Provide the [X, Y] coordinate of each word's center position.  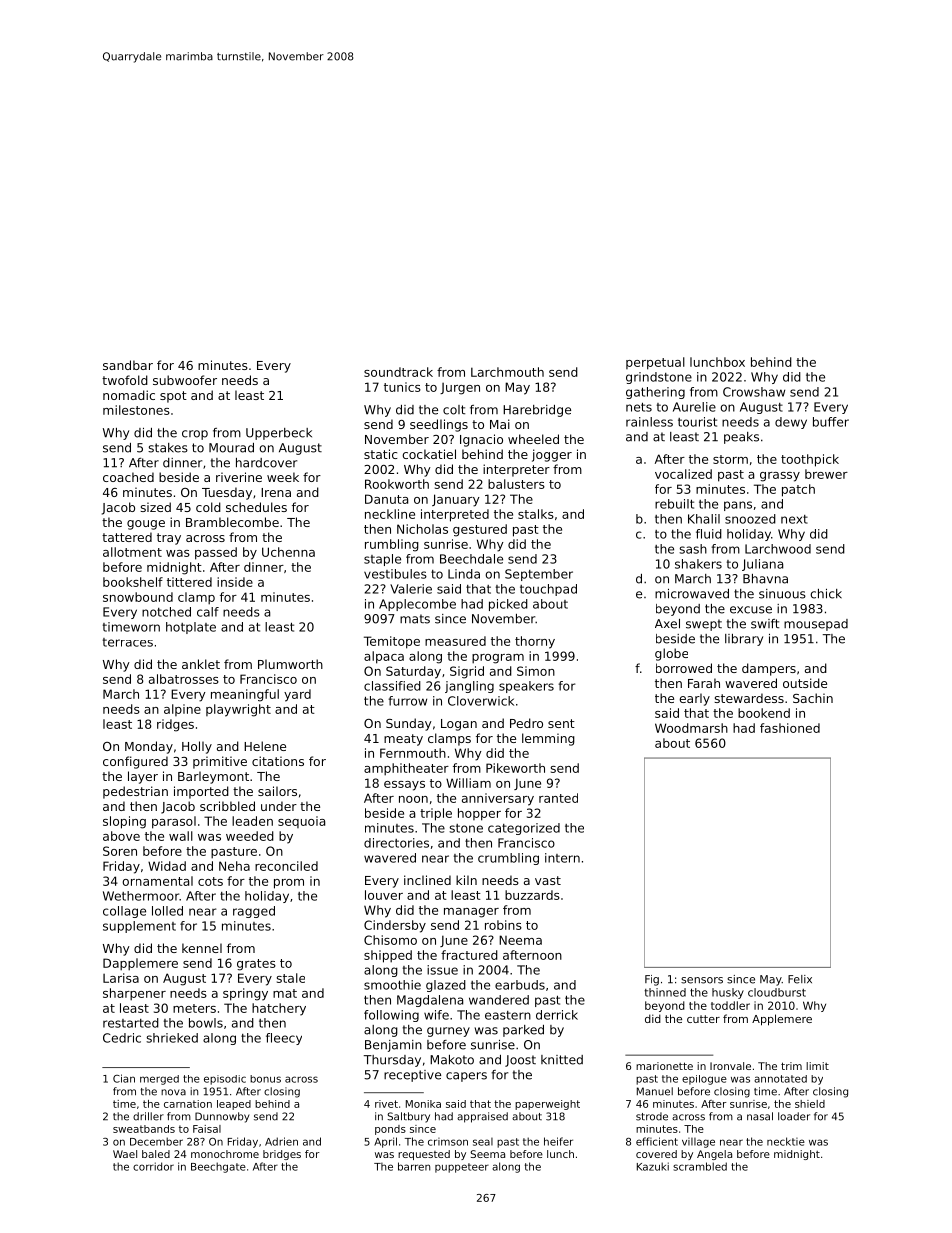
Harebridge [537, 411]
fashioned [790, 728]
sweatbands [144, 1129]
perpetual [655, 363]
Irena [276, 492]
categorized [524, 829]
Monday [149, 747]
